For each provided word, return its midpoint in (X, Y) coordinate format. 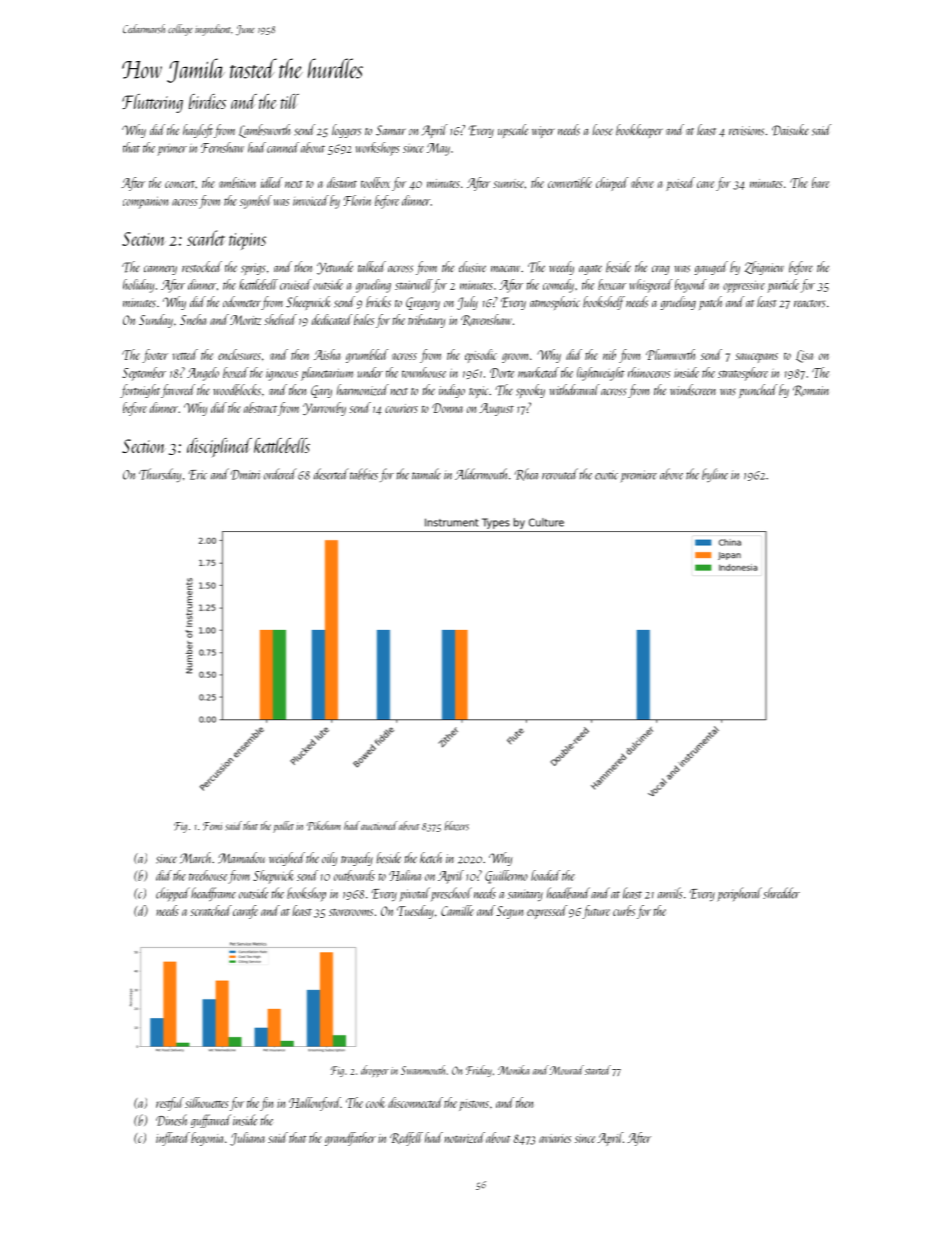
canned (283, 147)
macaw (505, 269)
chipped (173, 894)
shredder (781, 893)
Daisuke (790, 130)
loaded (546, 875)
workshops (378, 149)
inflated (173, 1139)
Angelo (203, 374)
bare (820, 182)
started (598, 1070)
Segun (509, 912)
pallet (283, 827)
